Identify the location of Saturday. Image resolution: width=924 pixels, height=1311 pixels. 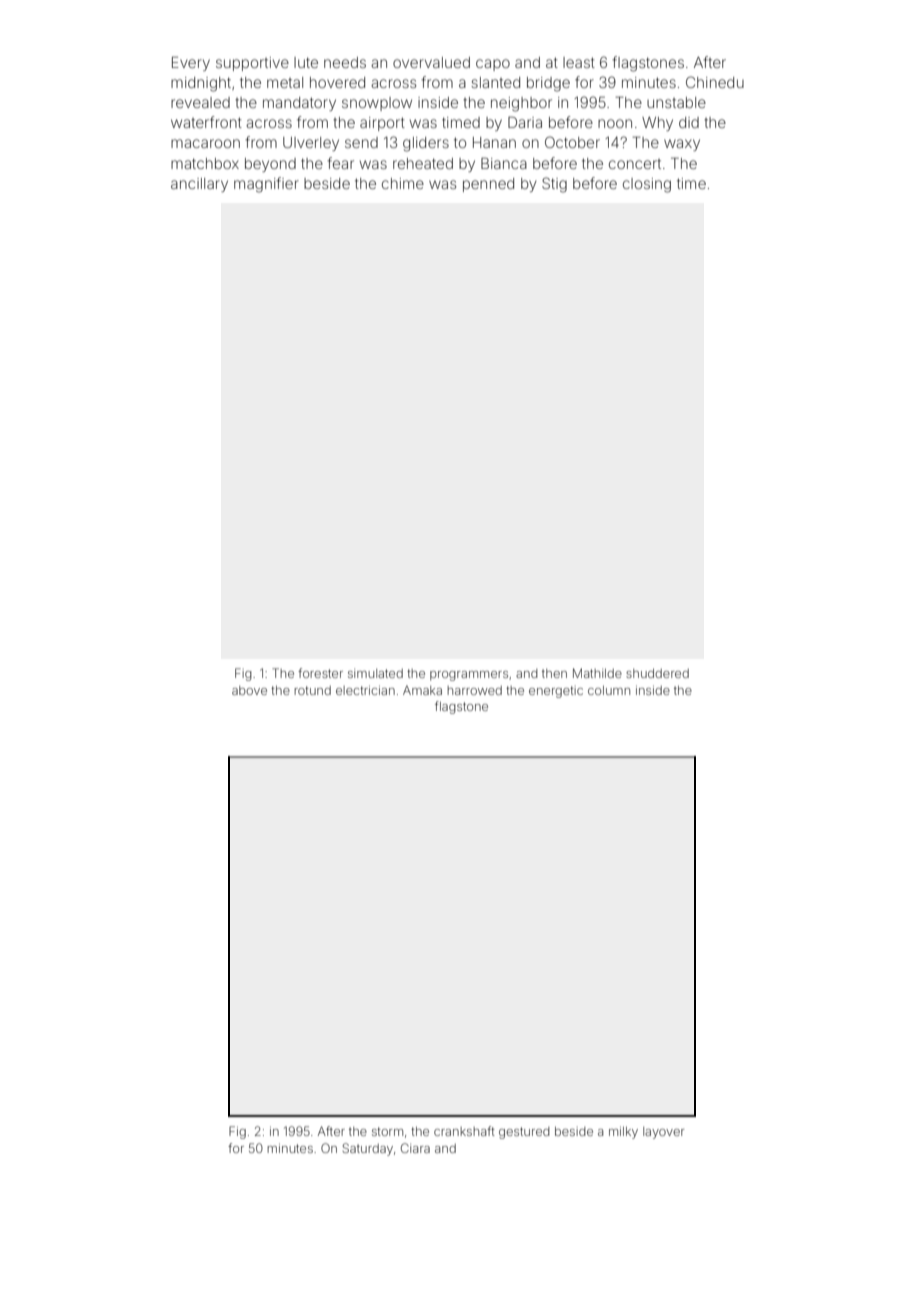
(367, 1149).
